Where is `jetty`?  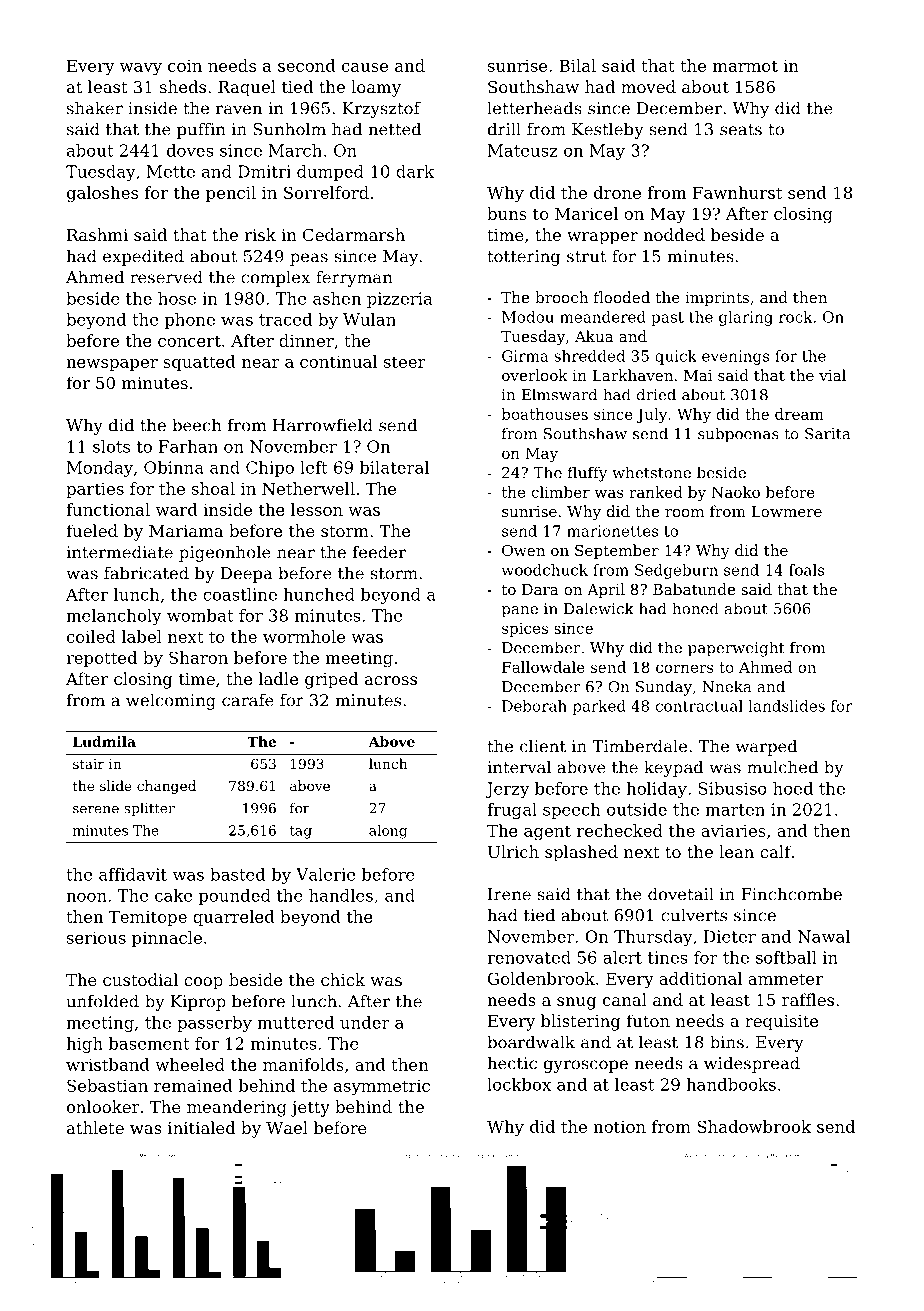
jetty is located at coordinates (310, 1109).
